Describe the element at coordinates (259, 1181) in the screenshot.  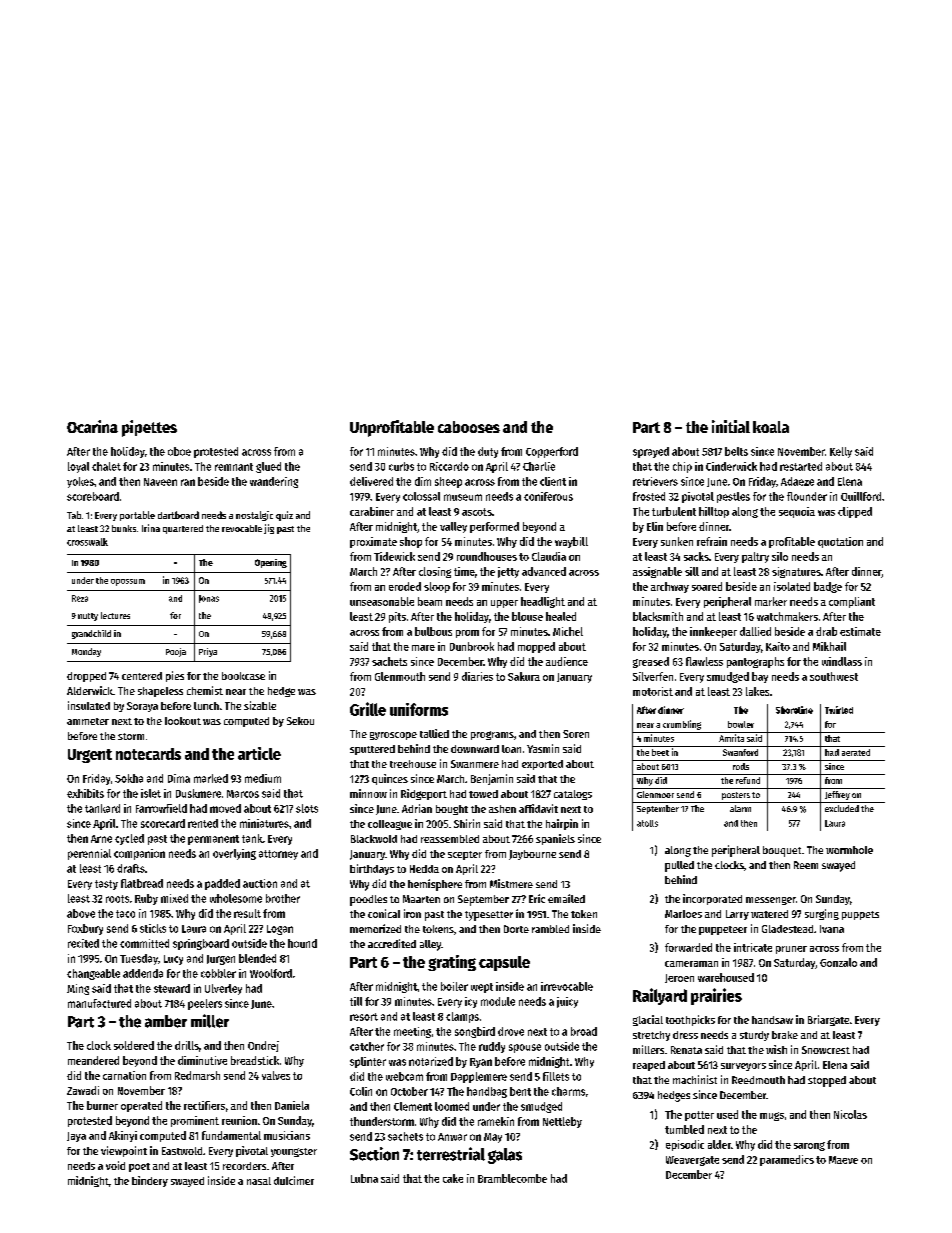
I see `nasal` at that location.
